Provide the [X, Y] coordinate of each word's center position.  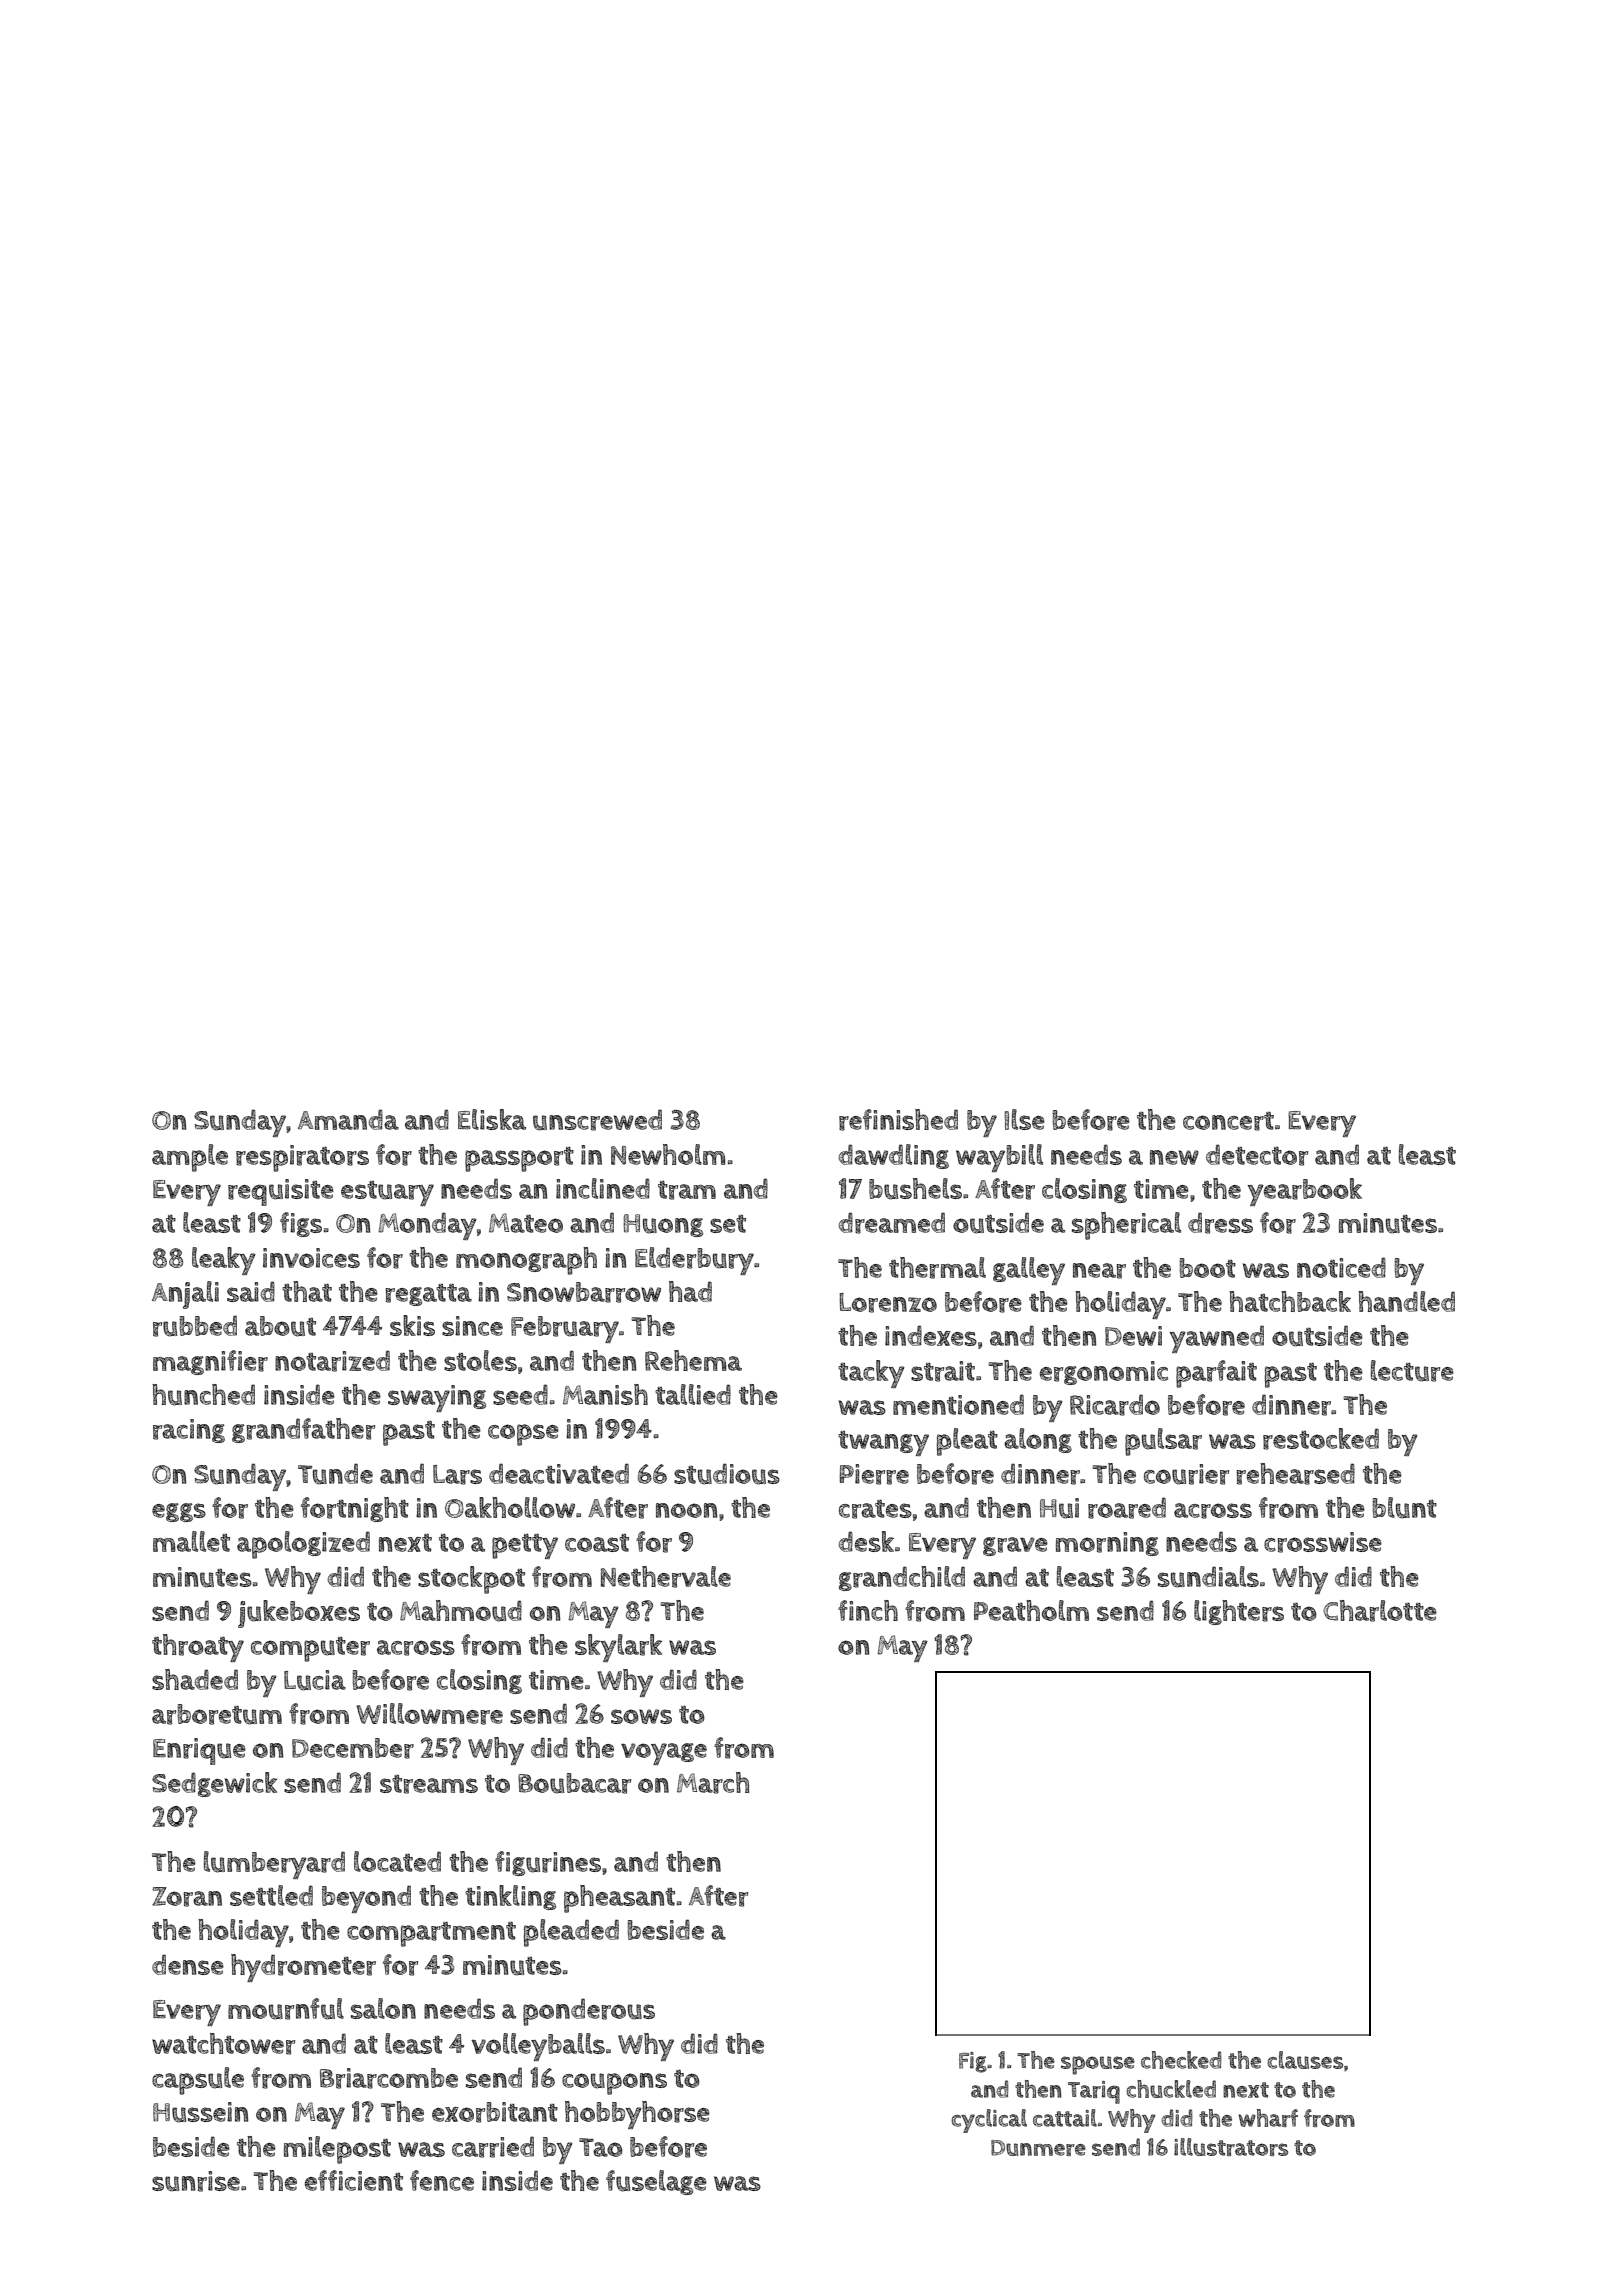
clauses [1305, 2060]
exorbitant [495, 2112]
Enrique [199, 1751]
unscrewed [597, 1120]
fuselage [656, 2182]
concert [1228, 1121]
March [713, 1783]
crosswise [1323, 1542]
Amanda [348, 1119]
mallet [191, 1541]
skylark [618, 1648]
